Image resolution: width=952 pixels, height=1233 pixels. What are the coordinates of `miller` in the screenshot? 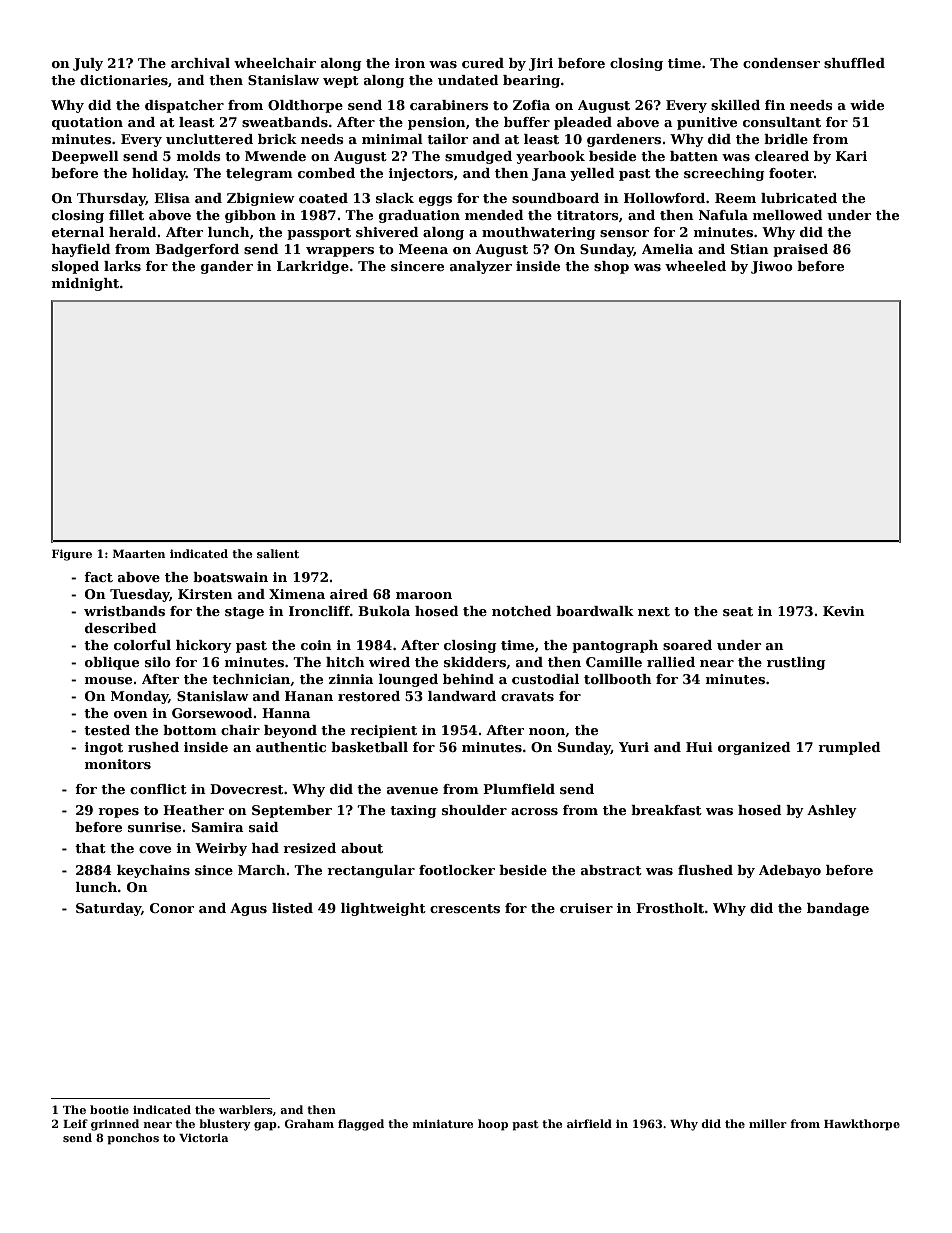 It's located at (768, 1123).
